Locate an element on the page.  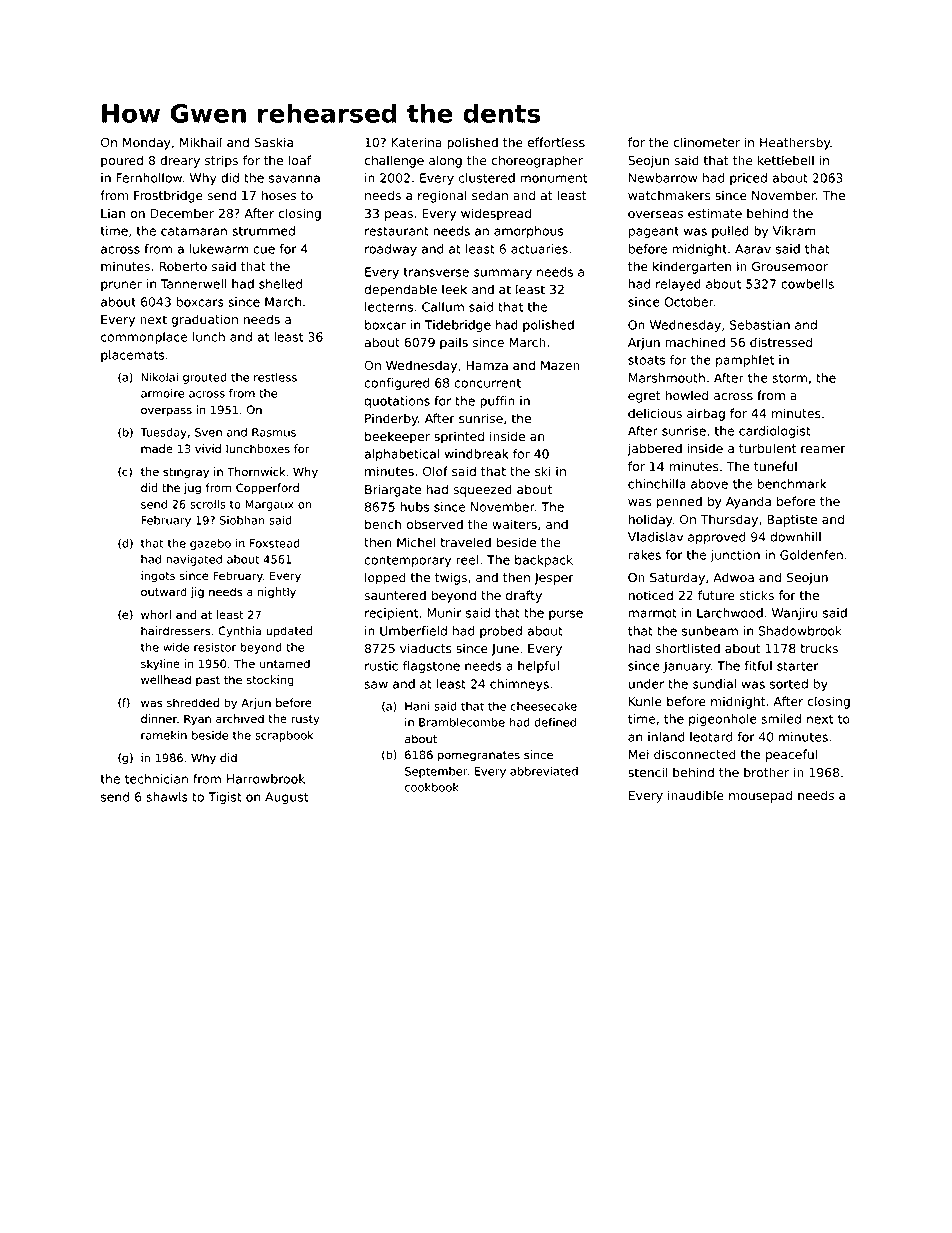
whorl is located at coordinates (156, 614).
